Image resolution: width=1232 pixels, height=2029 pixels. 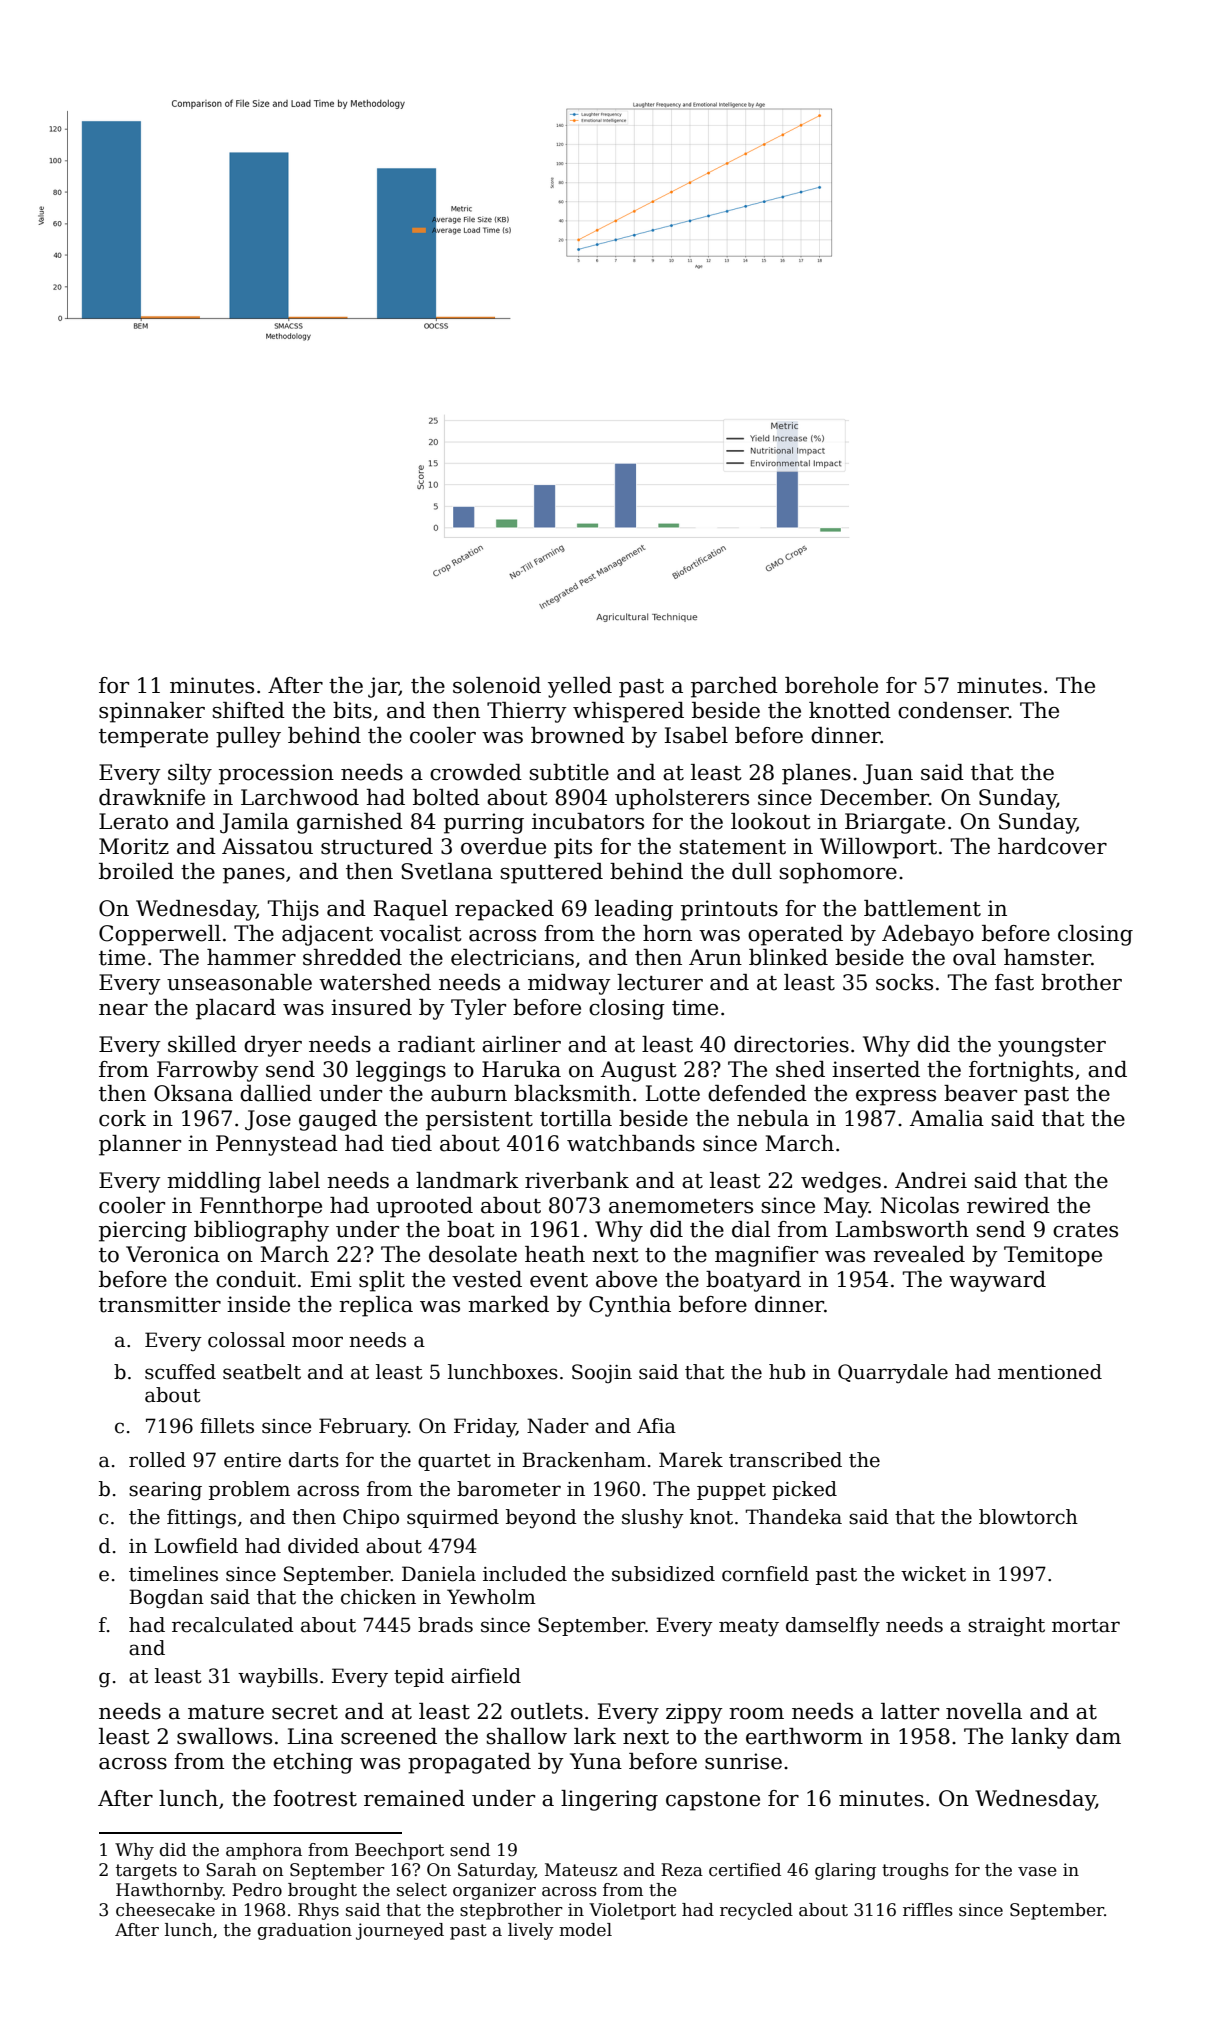 I want to click on hardcover, so click(x=1052, y=846).
